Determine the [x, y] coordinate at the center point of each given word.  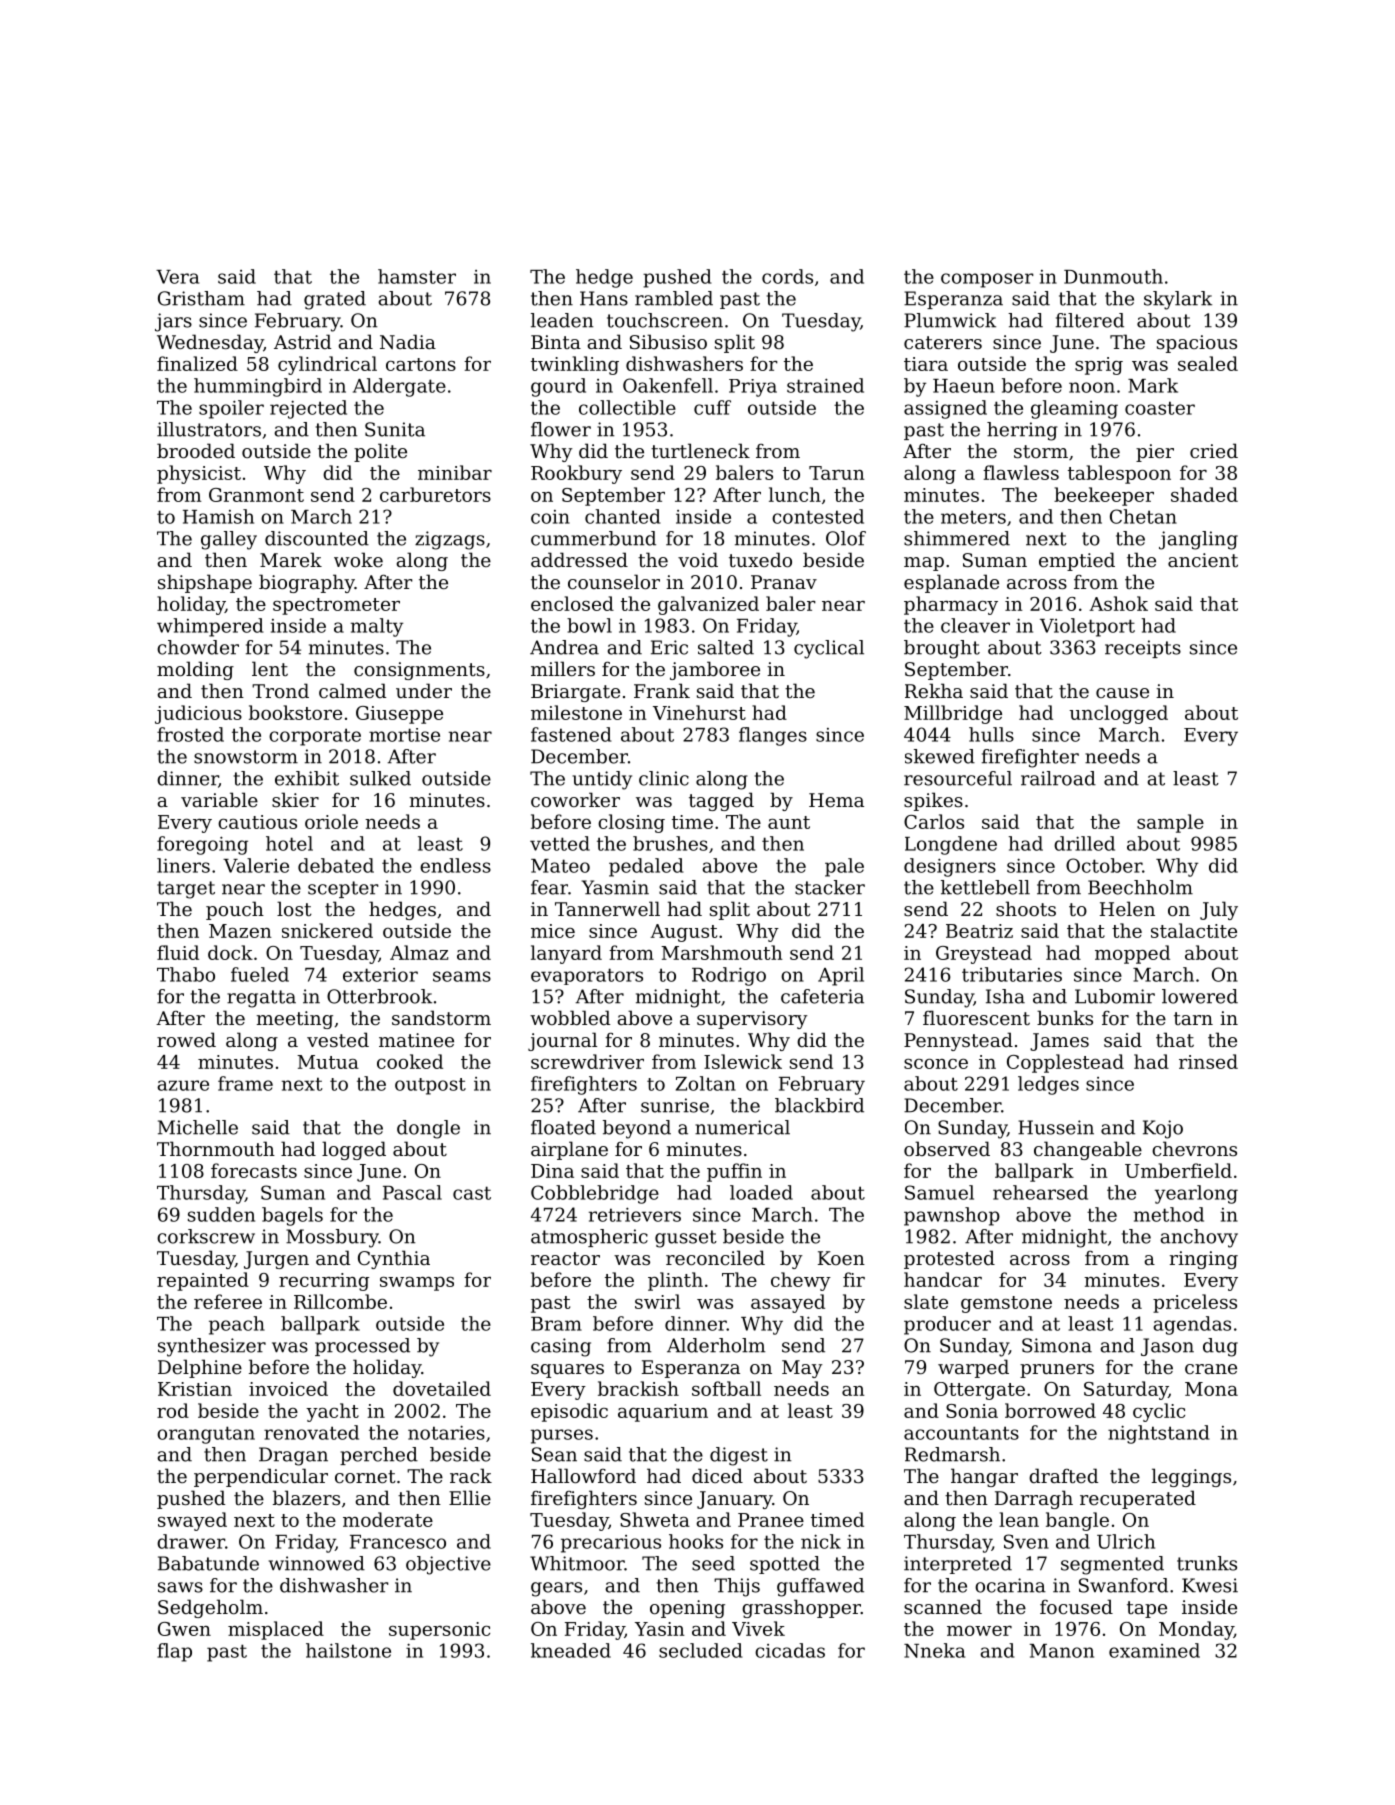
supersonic [439, 1631]
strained [825, 385]
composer [987, 280]
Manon [1062, 1651]
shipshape [205, 583]
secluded [700, 1650]
